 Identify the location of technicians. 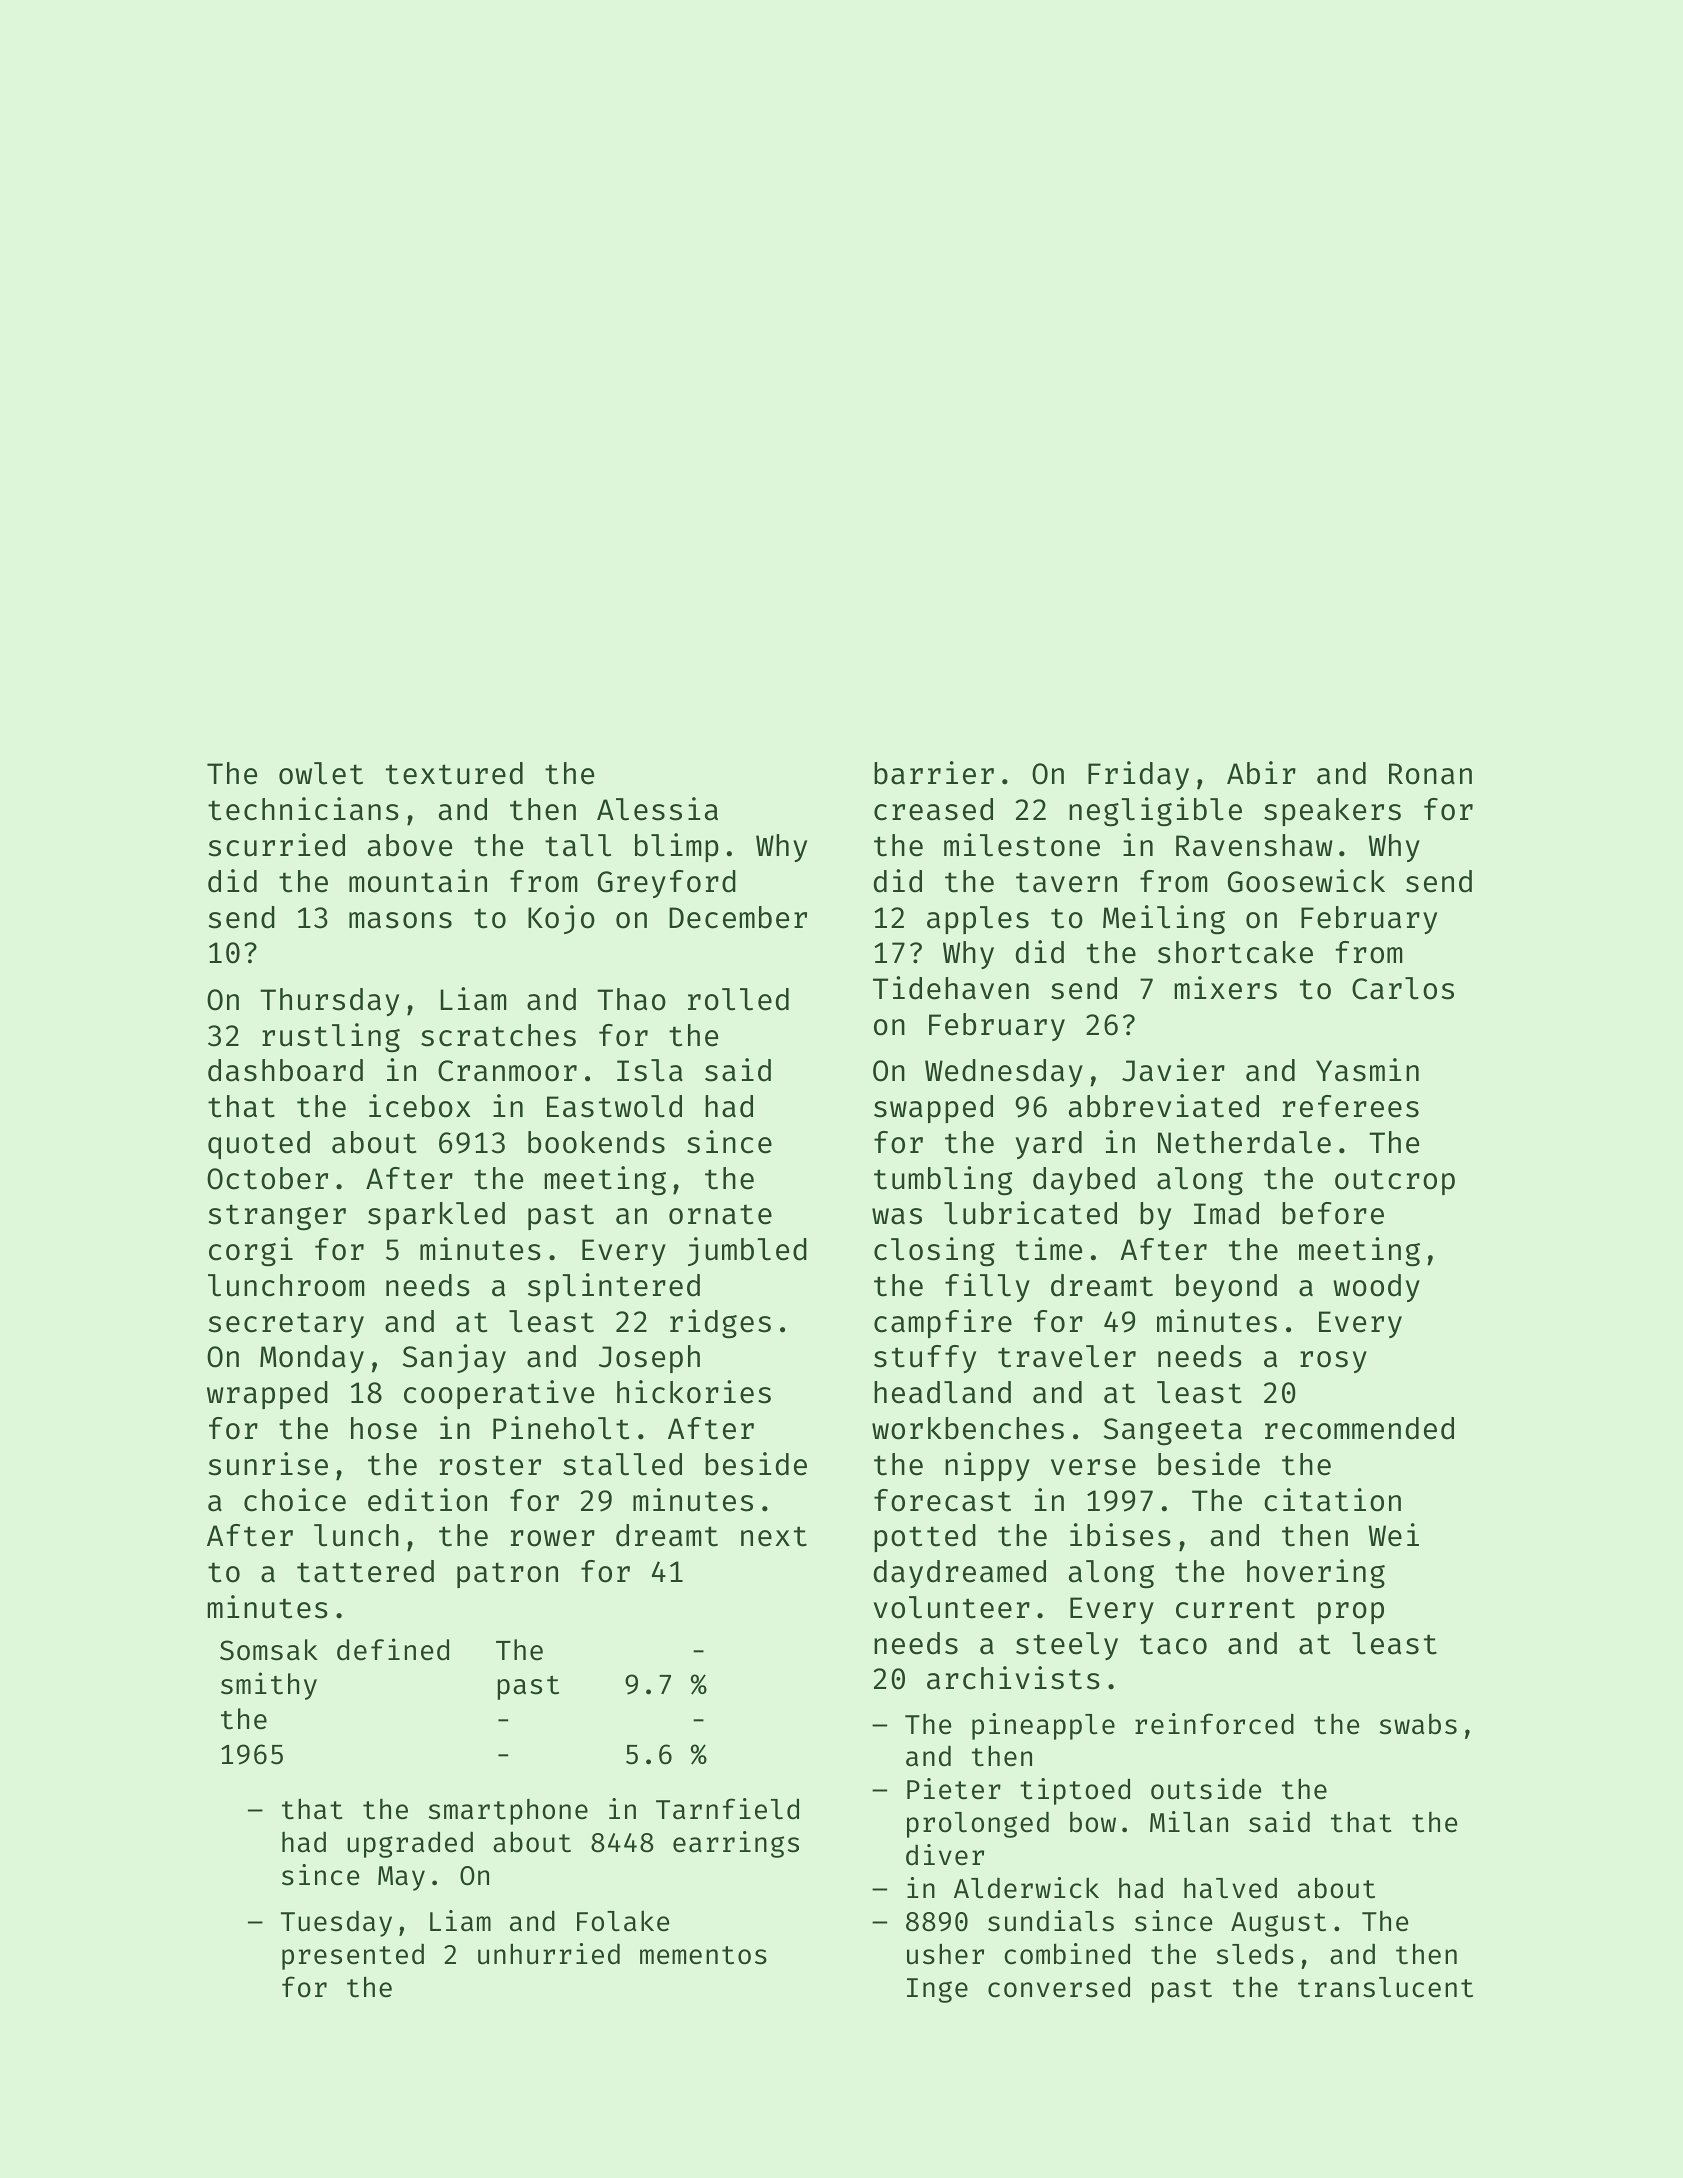
(303, 809).
